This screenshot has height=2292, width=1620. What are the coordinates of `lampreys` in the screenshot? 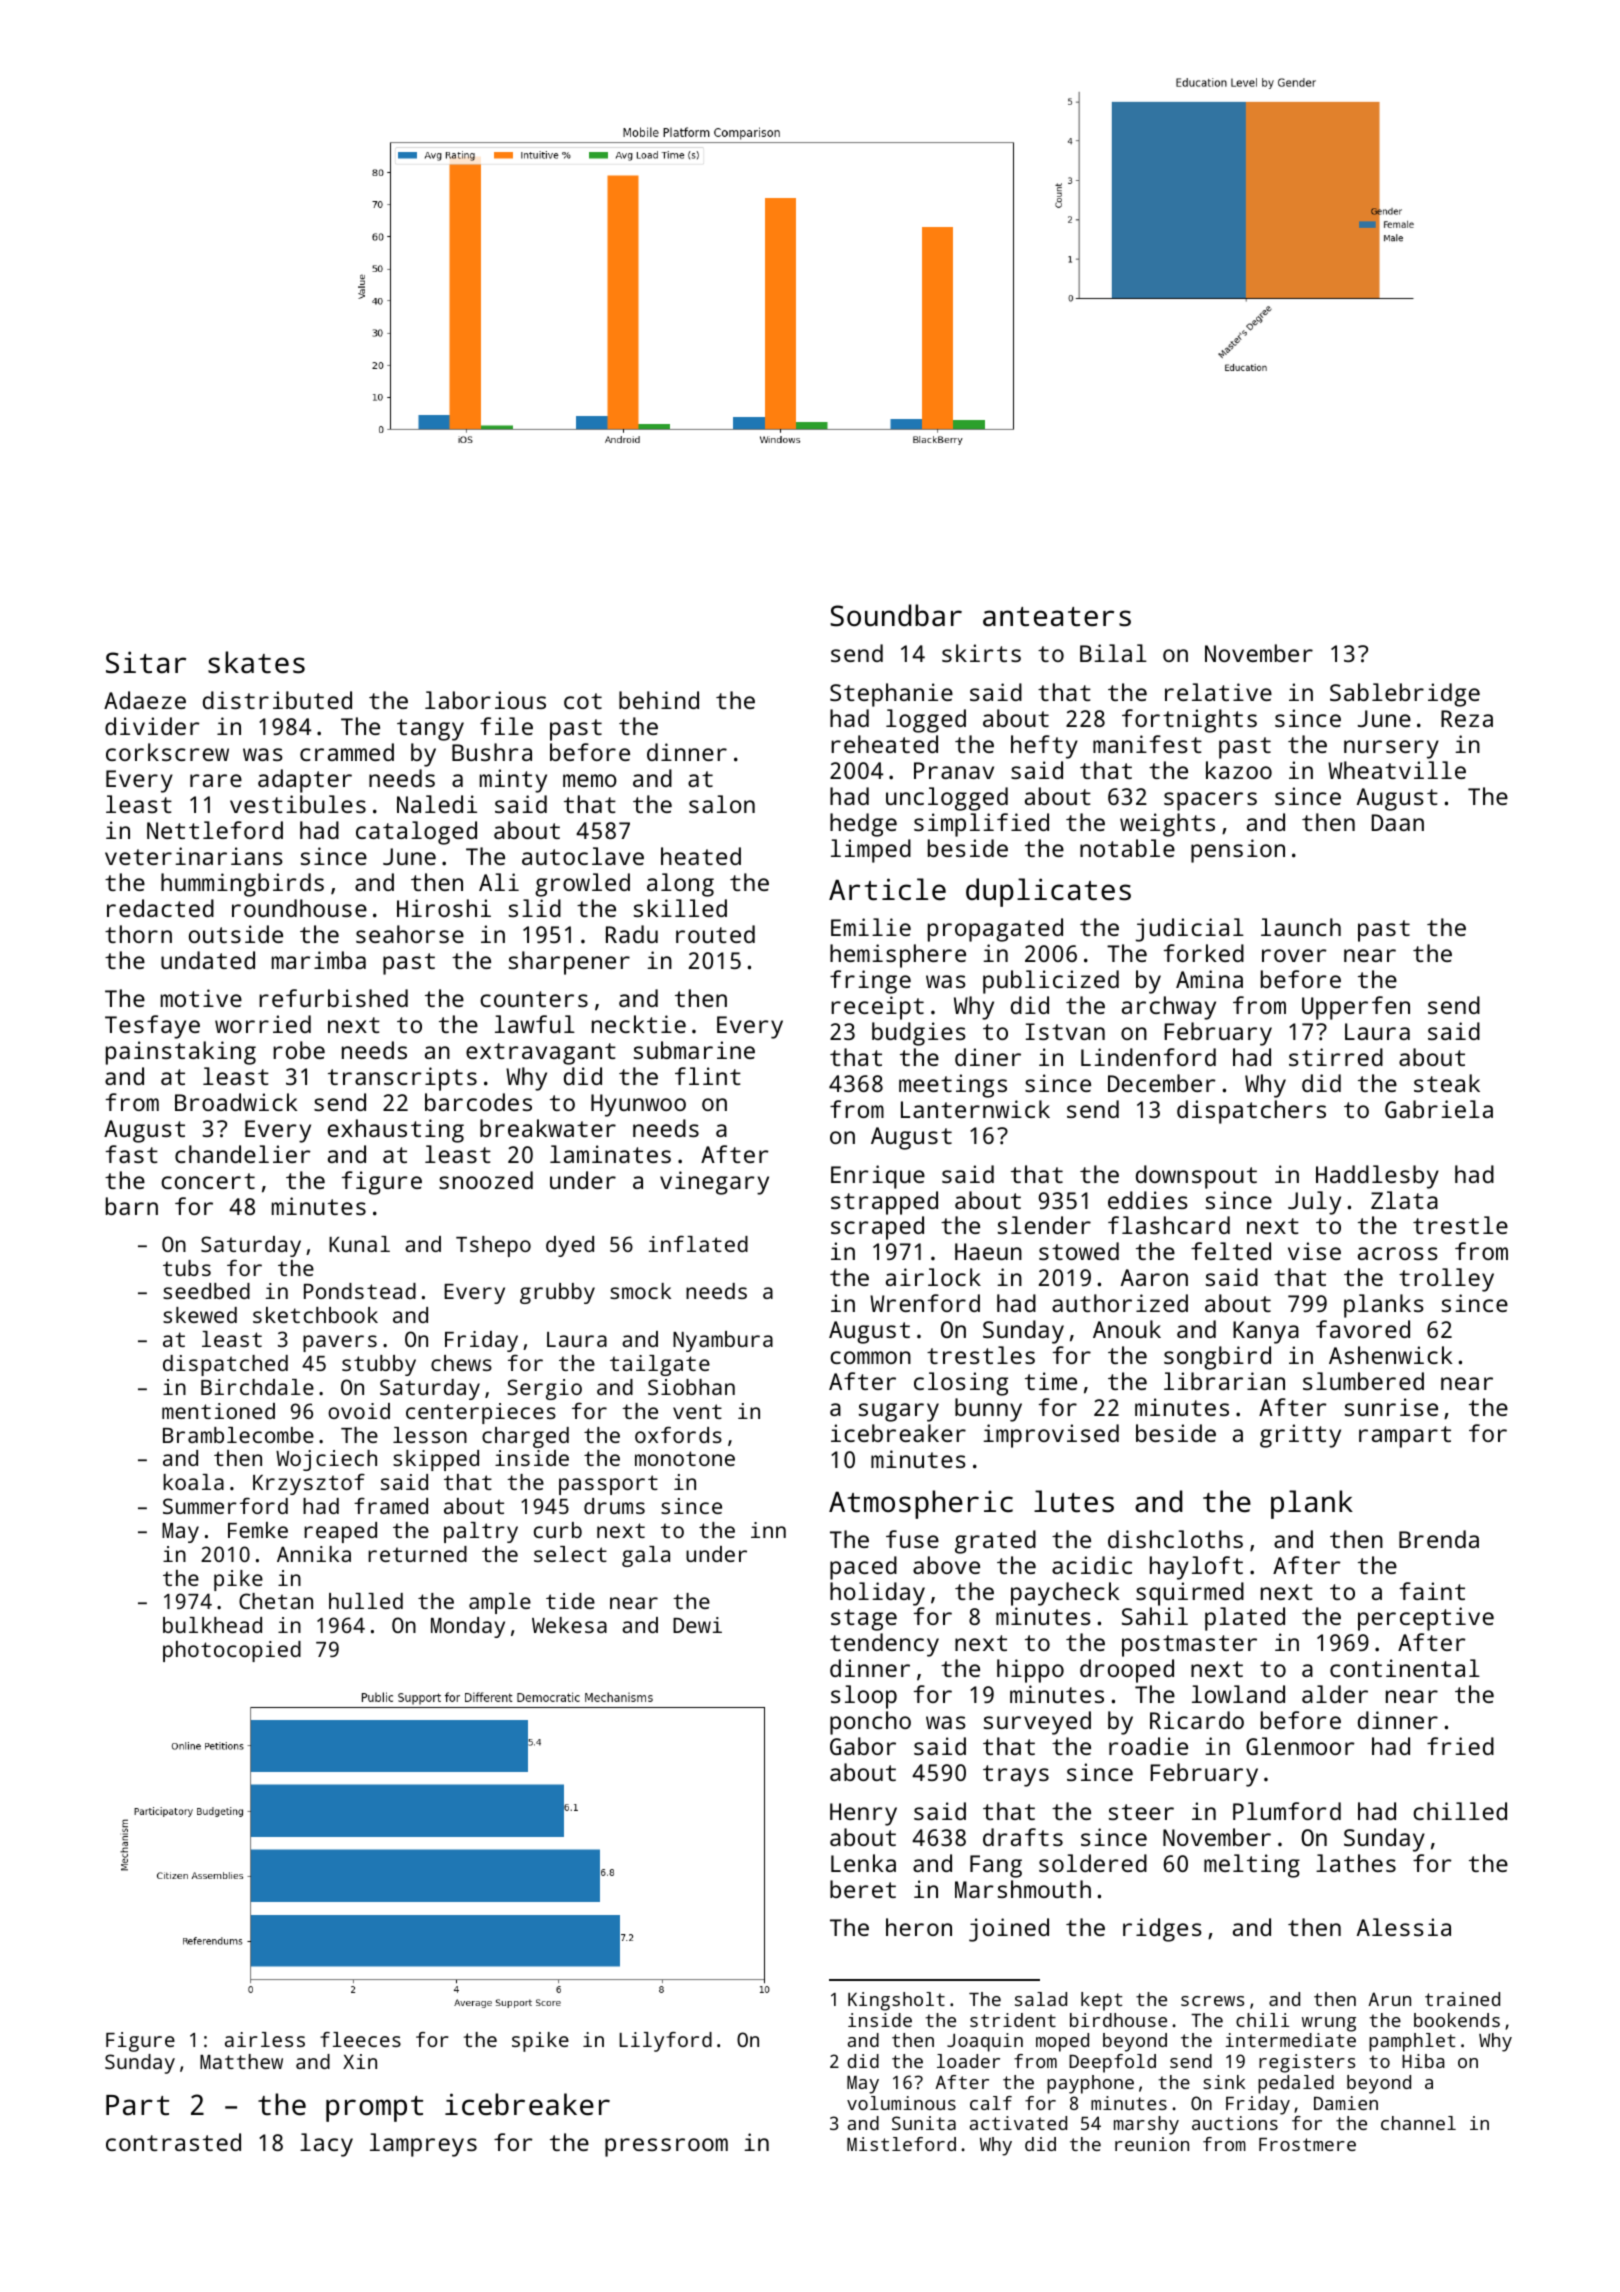 It's located at (423, 2145).
